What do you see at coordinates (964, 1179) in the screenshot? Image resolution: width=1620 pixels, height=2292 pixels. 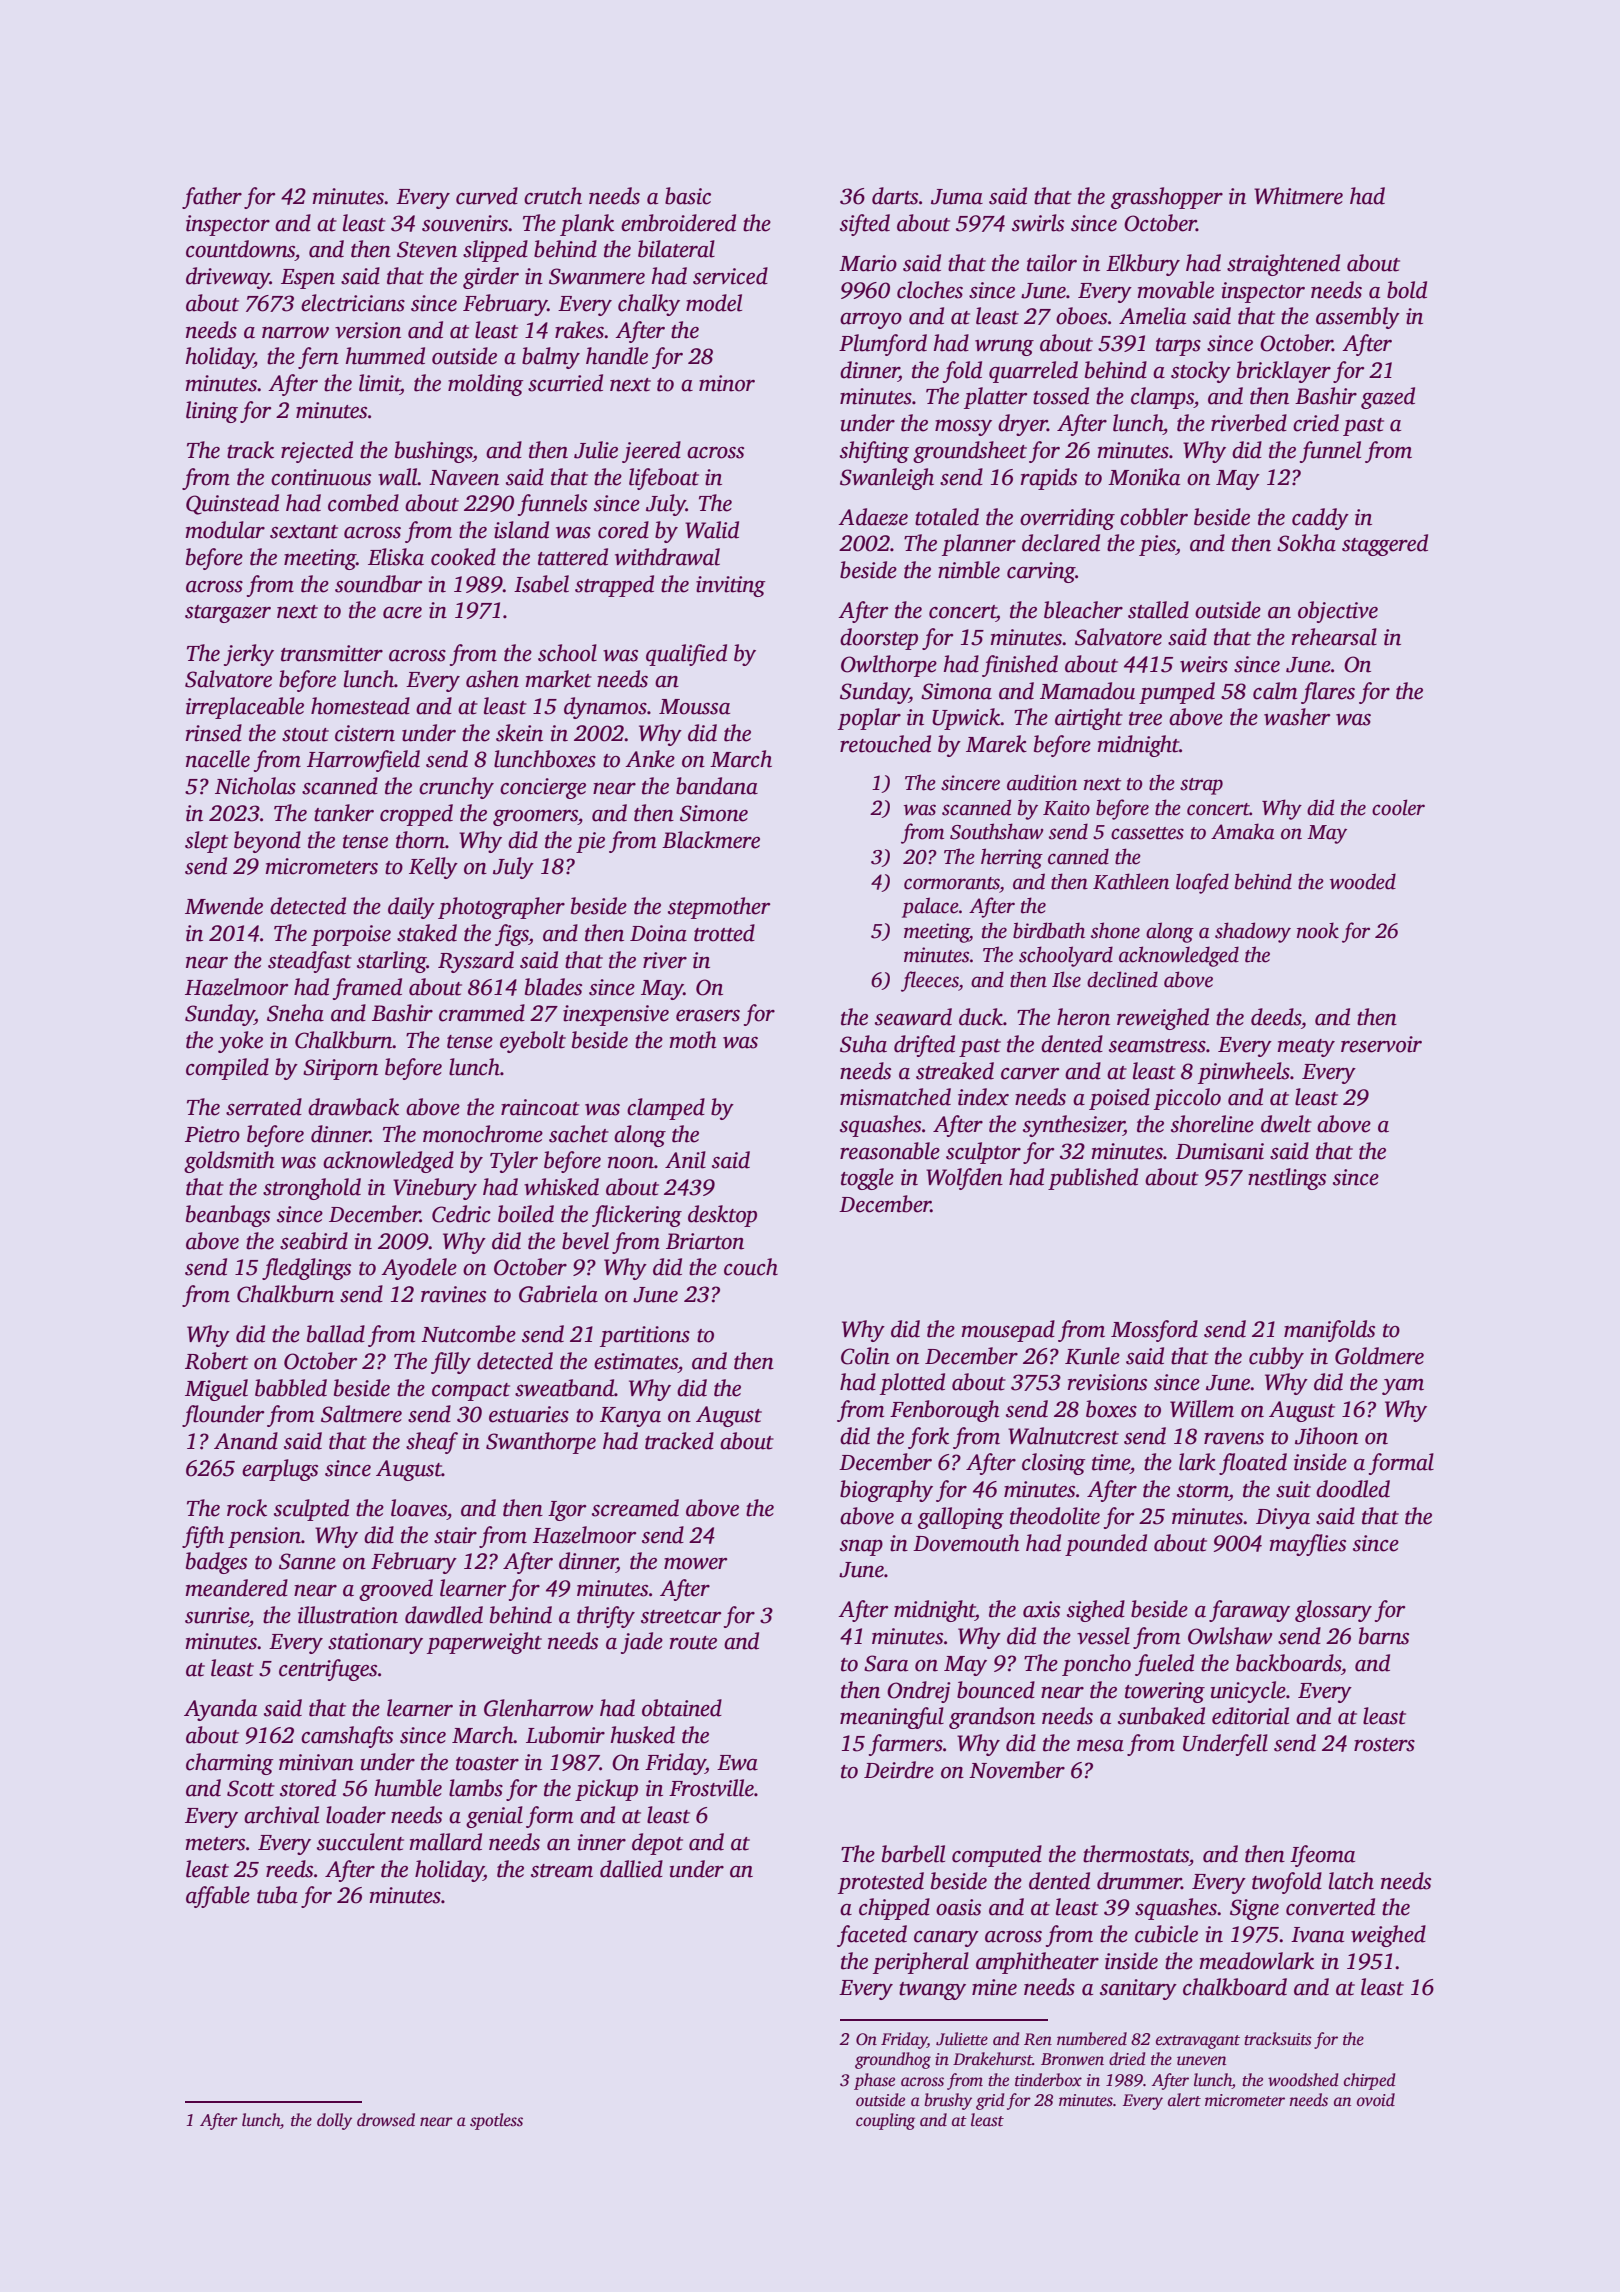 I see `Wolfden` at bounding box center [964, 1179].
